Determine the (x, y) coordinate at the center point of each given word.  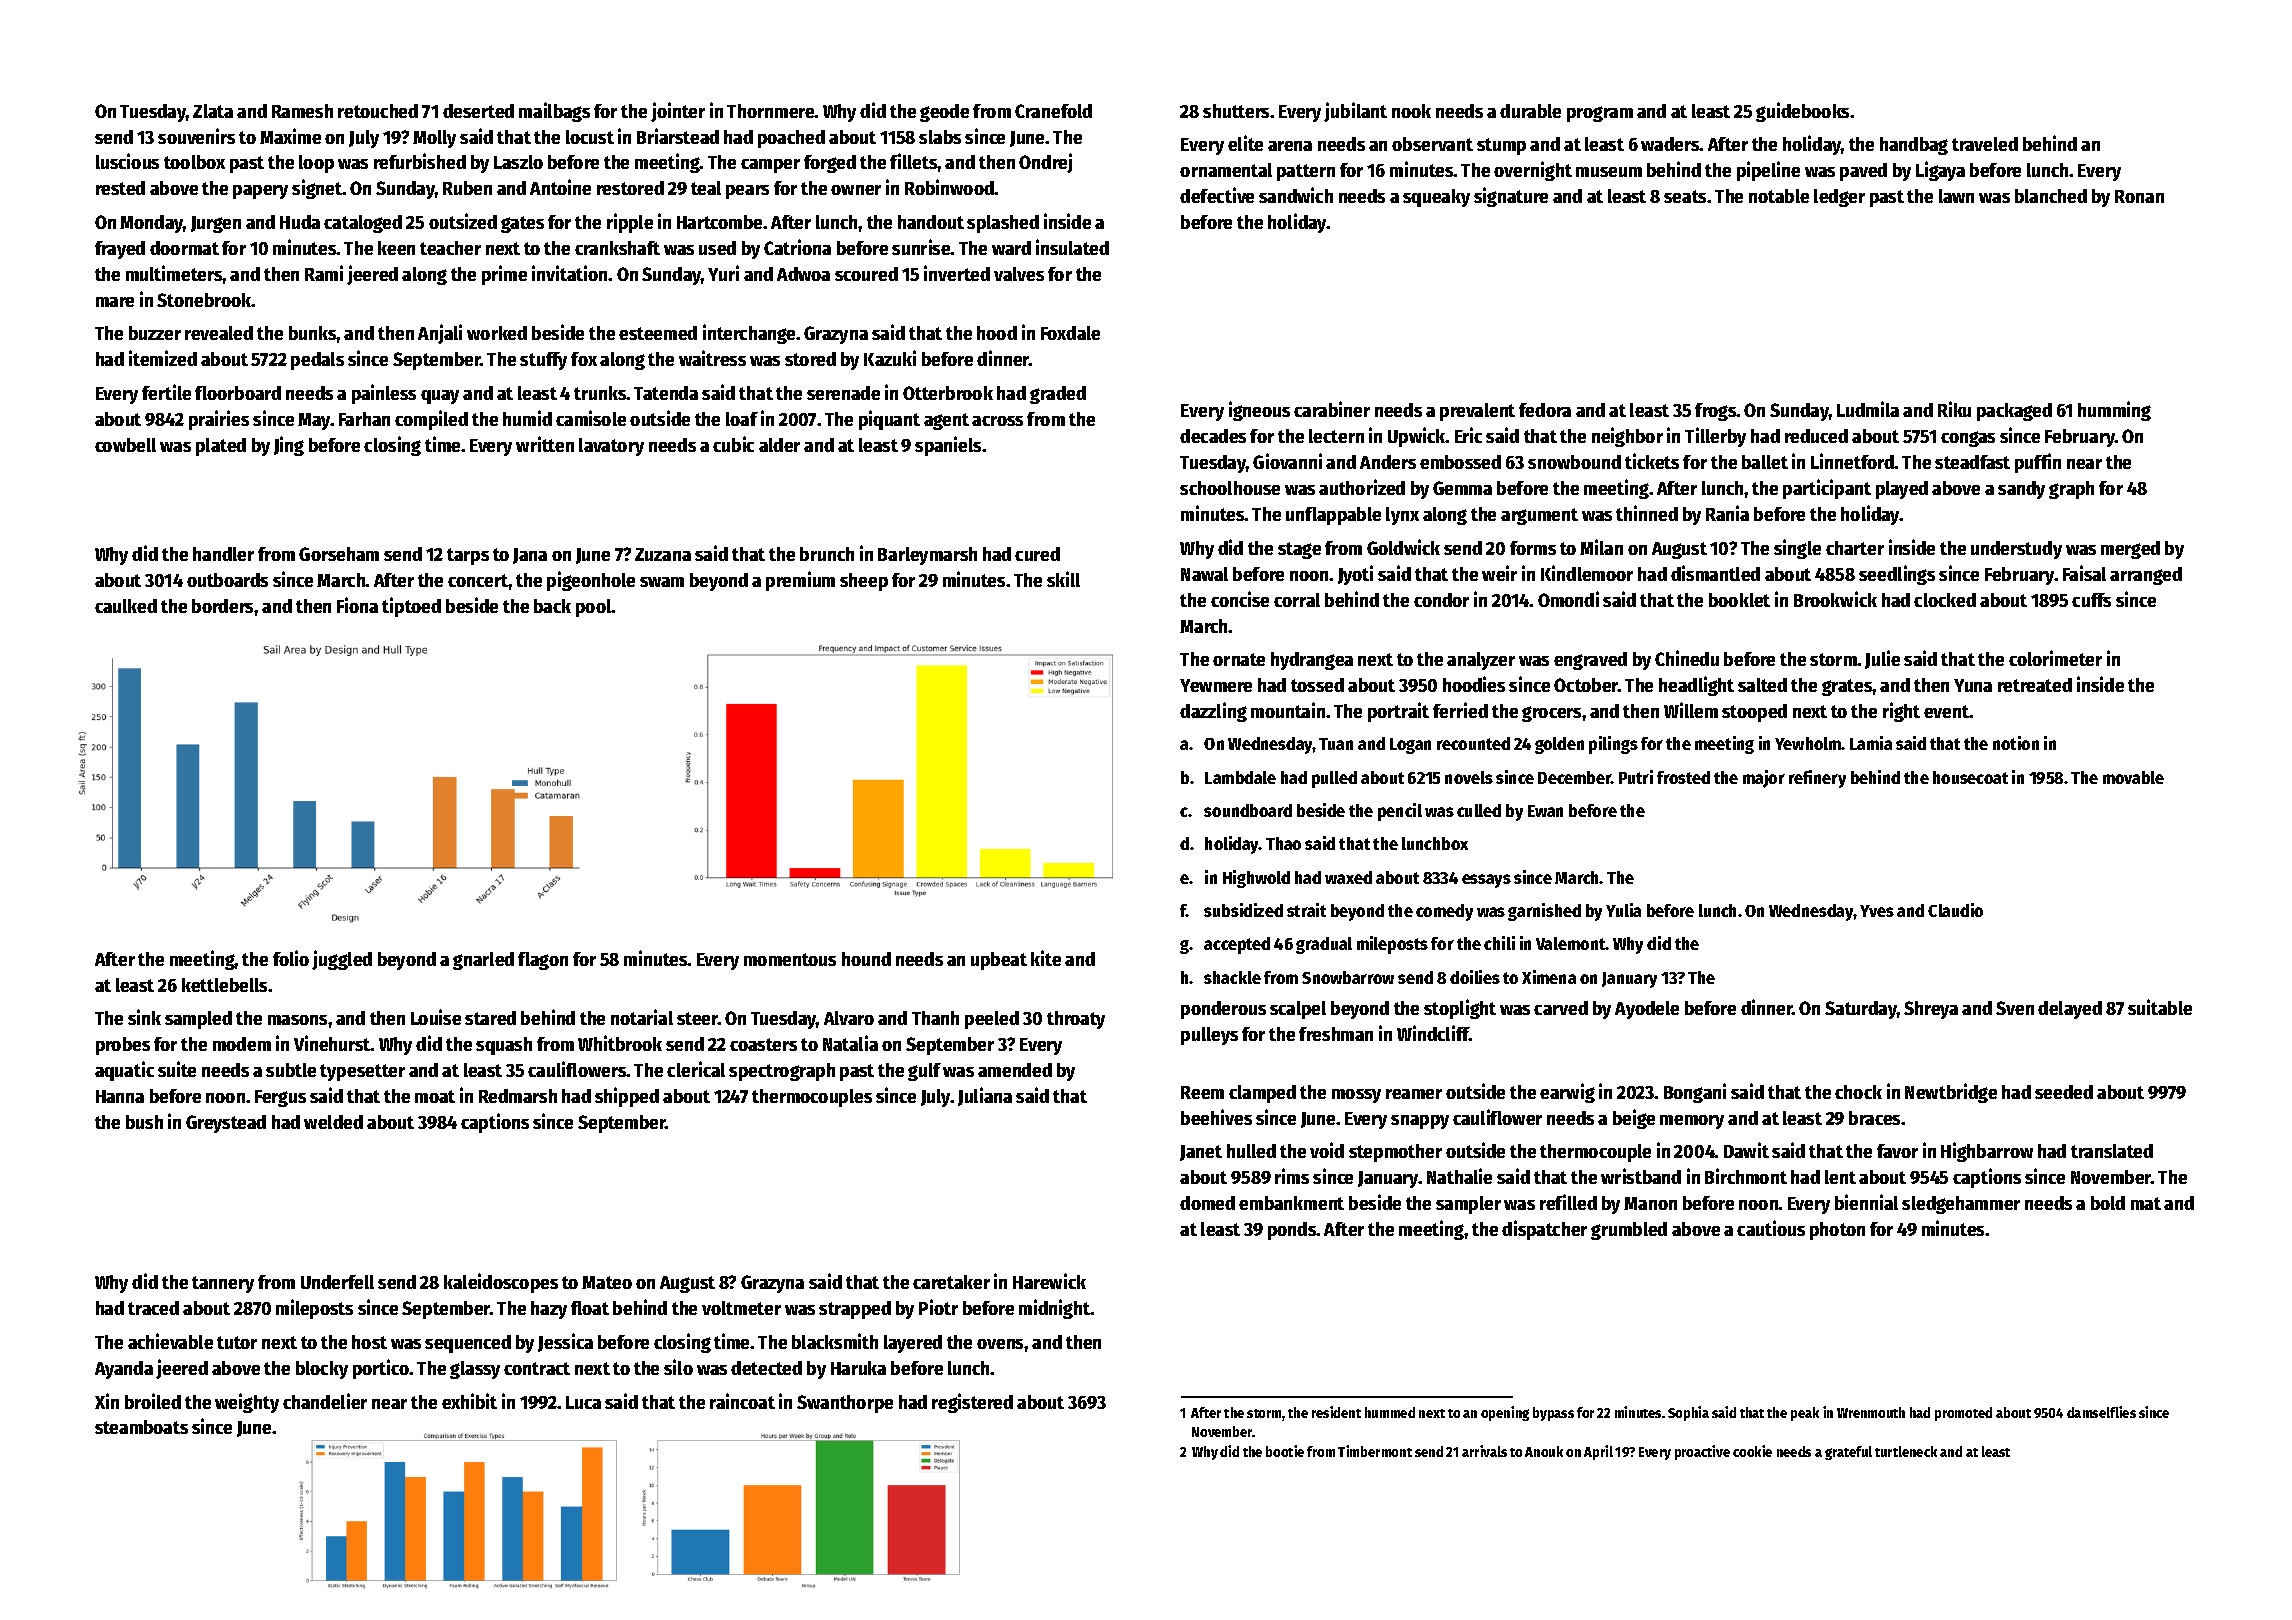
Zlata (213, 111)
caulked (126, 606)
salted (1762, 685)
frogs (1716, 412)
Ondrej (1045, 163)
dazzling (1213, 712)
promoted (1963, 1414)
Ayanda (124, 1370)
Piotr (938, 1307)
